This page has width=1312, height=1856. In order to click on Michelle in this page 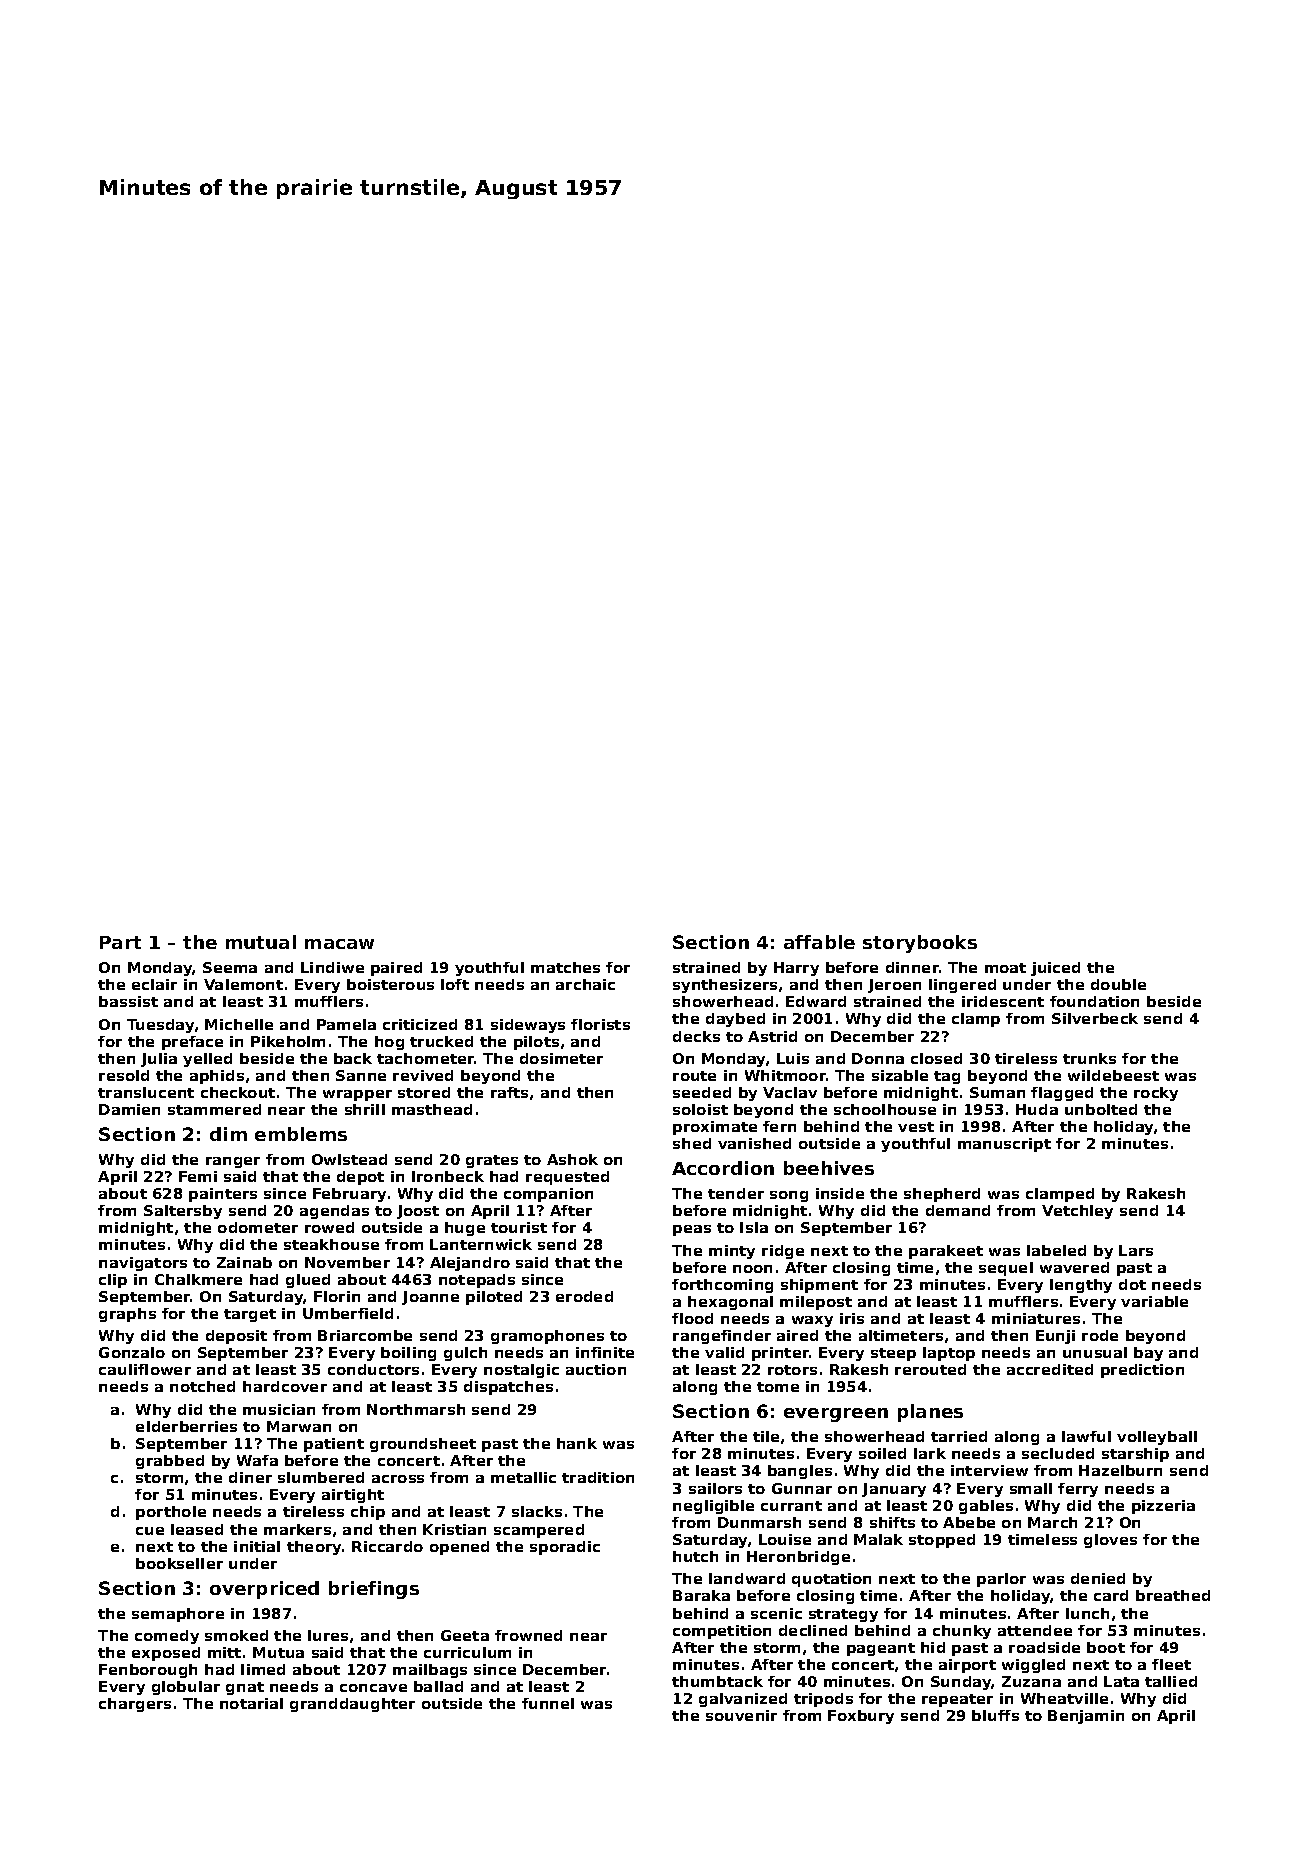, I will do `click(239, 1024)`.
